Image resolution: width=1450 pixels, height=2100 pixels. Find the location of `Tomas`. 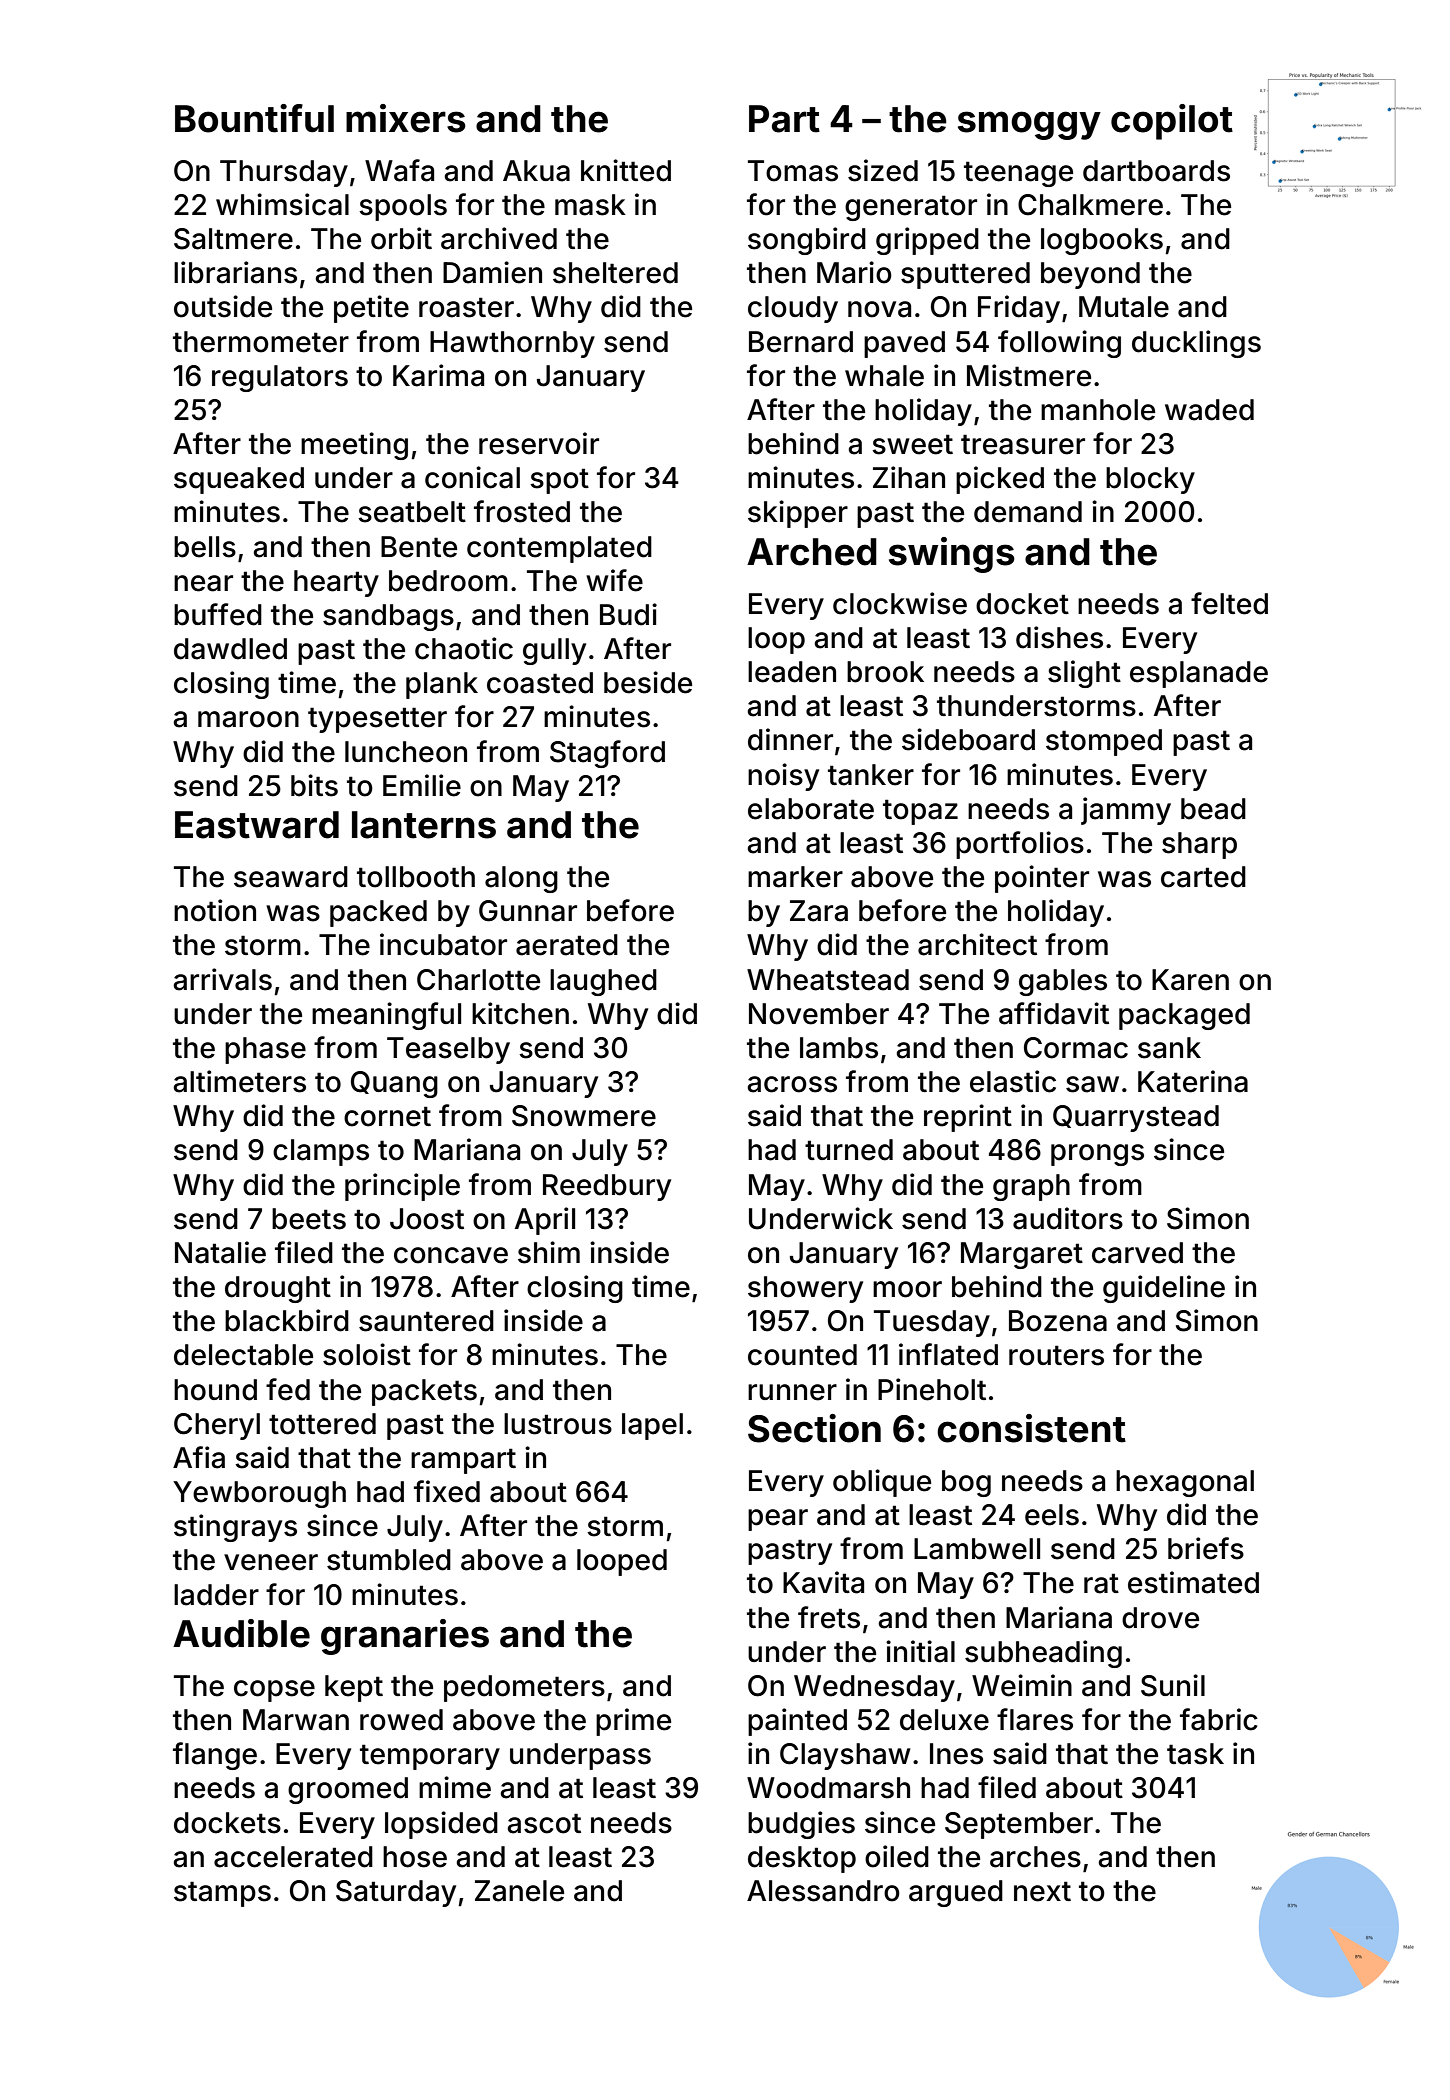

Tomas is located at coordinates (793, 171).
